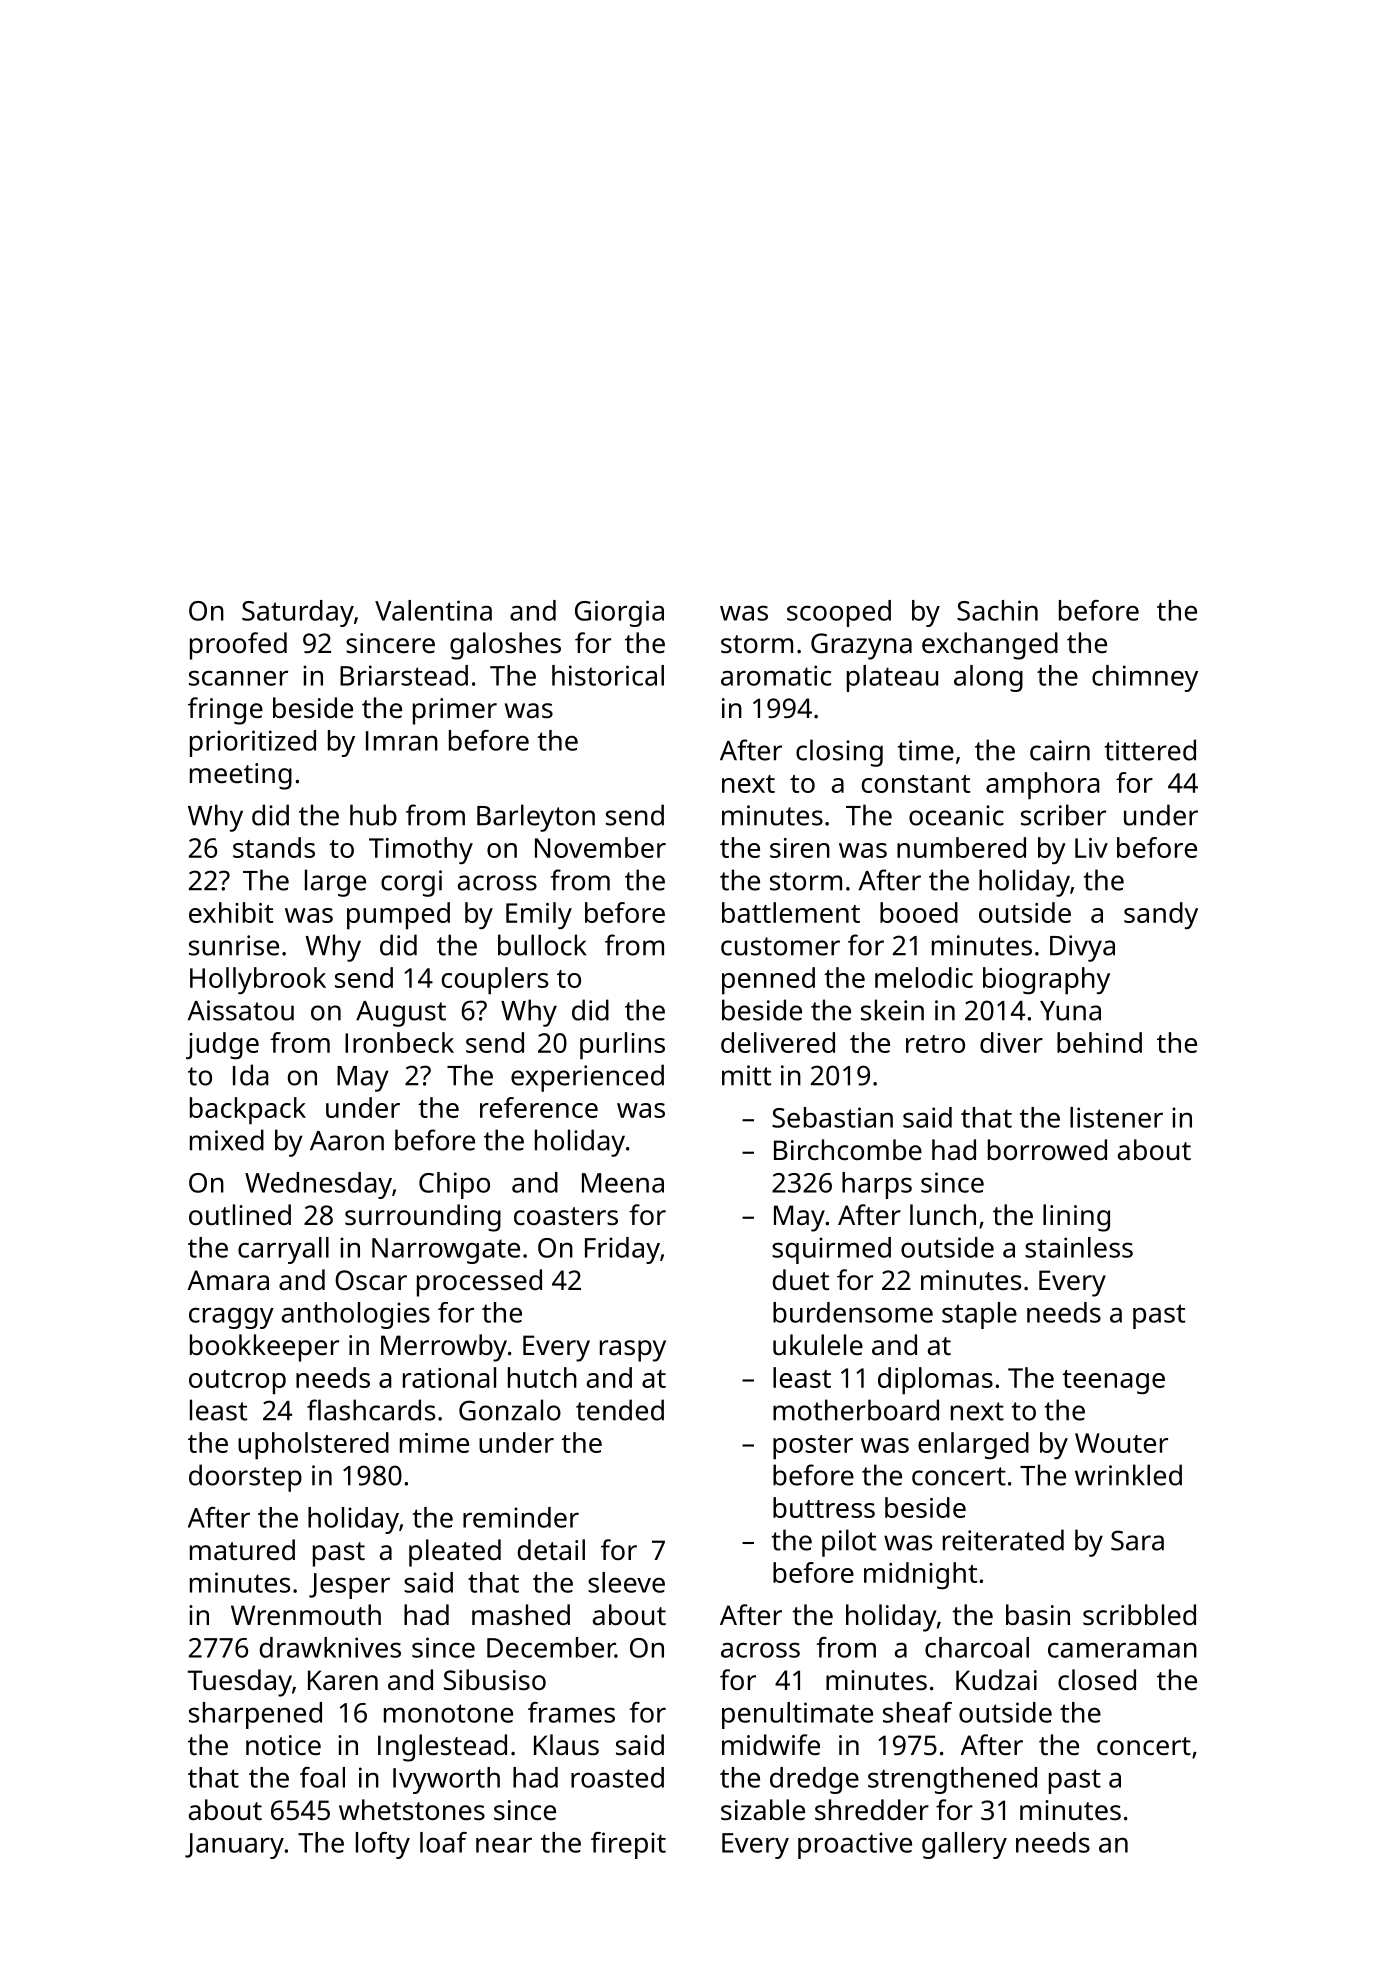  What do you see at coordinates (587, 1078) in the screenshot?
I see `experienced` at bounding box center [587, 1078].
